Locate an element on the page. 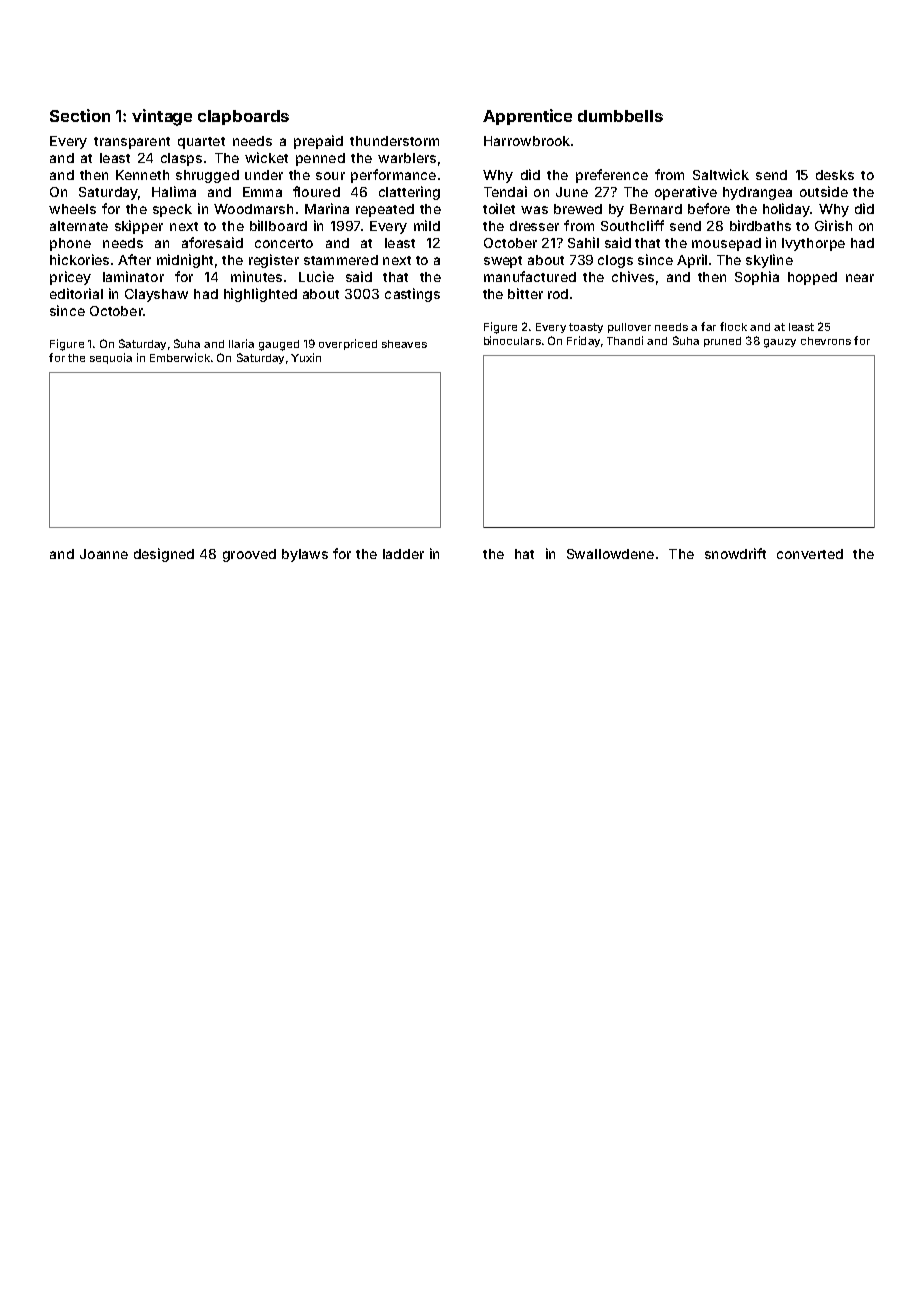 This page has height=1308, width=924. Yuxin is located at coordinates (306, 357).
